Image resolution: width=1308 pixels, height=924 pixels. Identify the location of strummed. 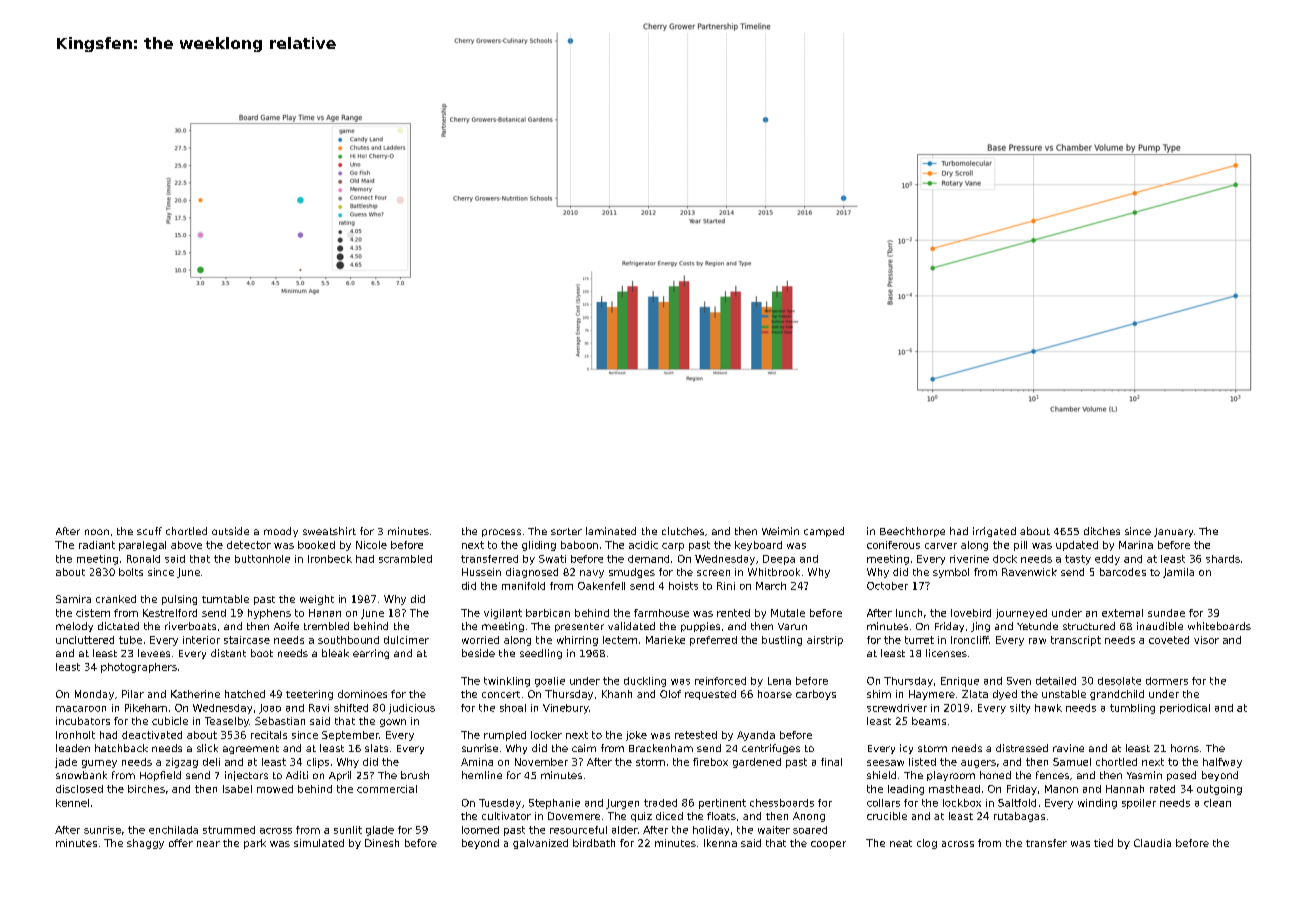
(229, 830).
